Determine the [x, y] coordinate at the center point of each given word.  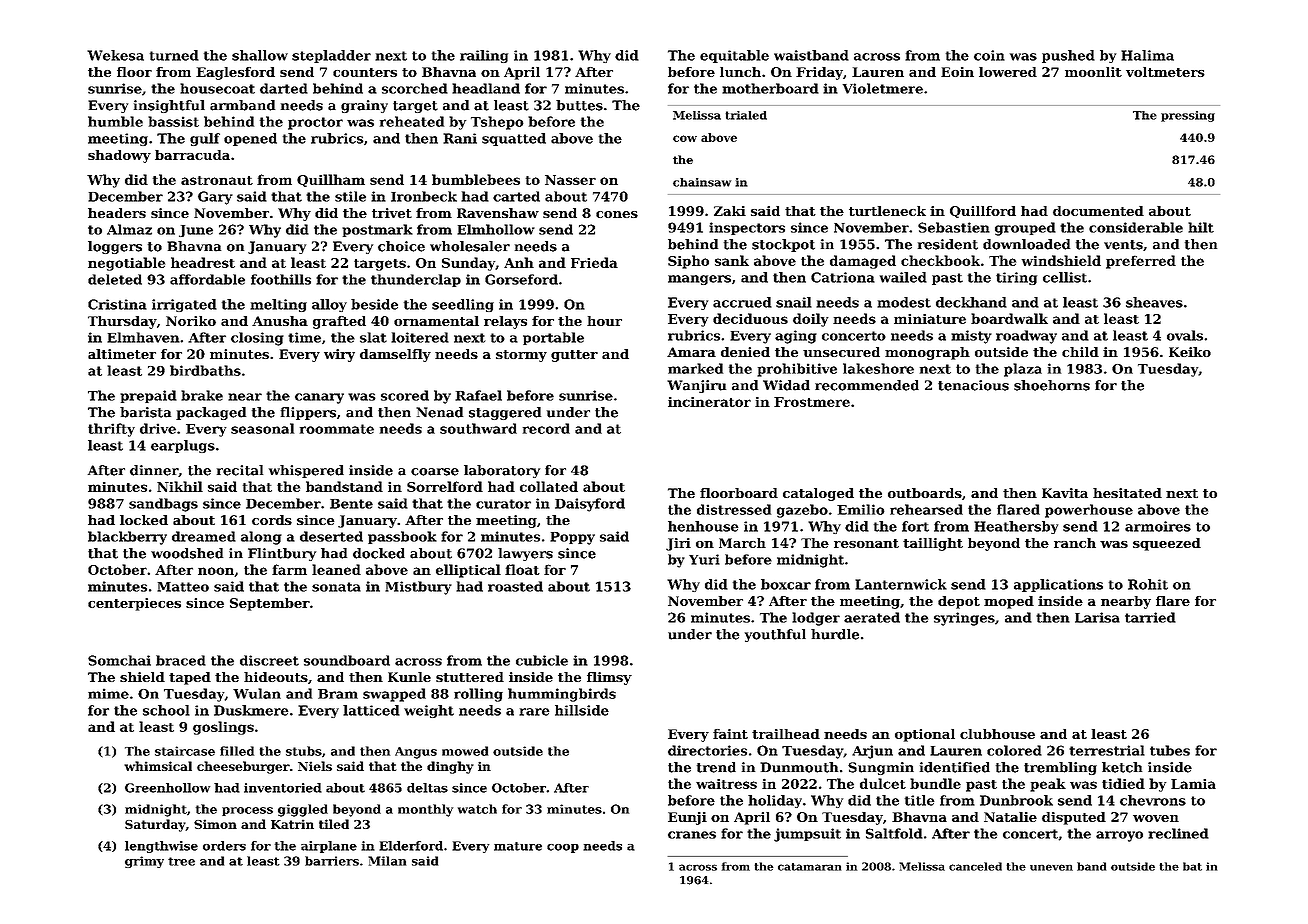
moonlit [1093, 72]
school [166, 710]
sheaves [1154, 302]
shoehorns [1052, 385]
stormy [521, 356]
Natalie [1010, 817]
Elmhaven [143, 337]
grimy [144, 862]
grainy [364, 106]
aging [796, 337]
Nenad [439, 412]
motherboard [770, 88]
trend [716, 767]
